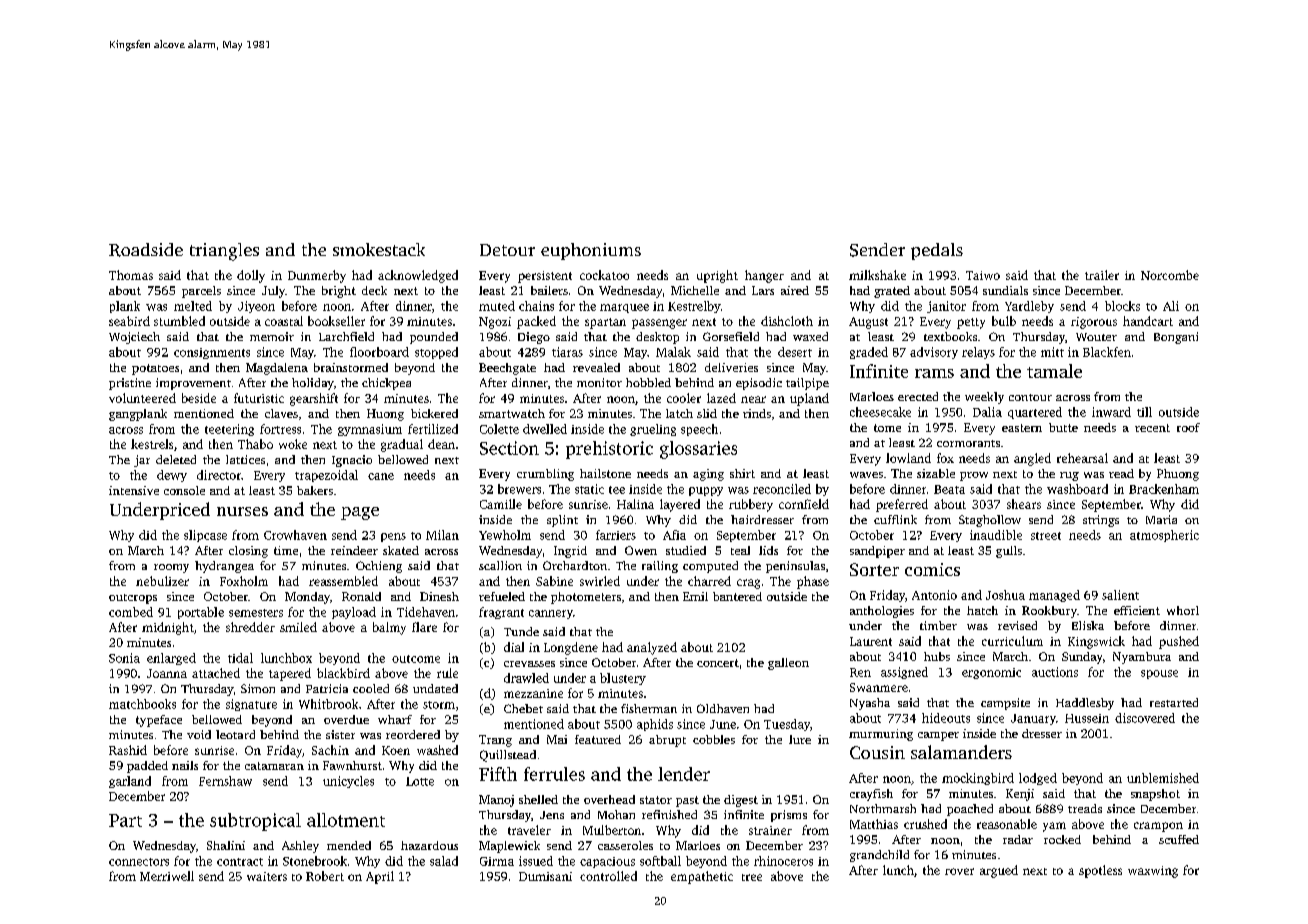 Image resolution: width=1308 pixels, height=924 pixels. What do you see at coordinates (167, 876) in the page?
I see `Merriwell` at bounding box center [167, 876].
